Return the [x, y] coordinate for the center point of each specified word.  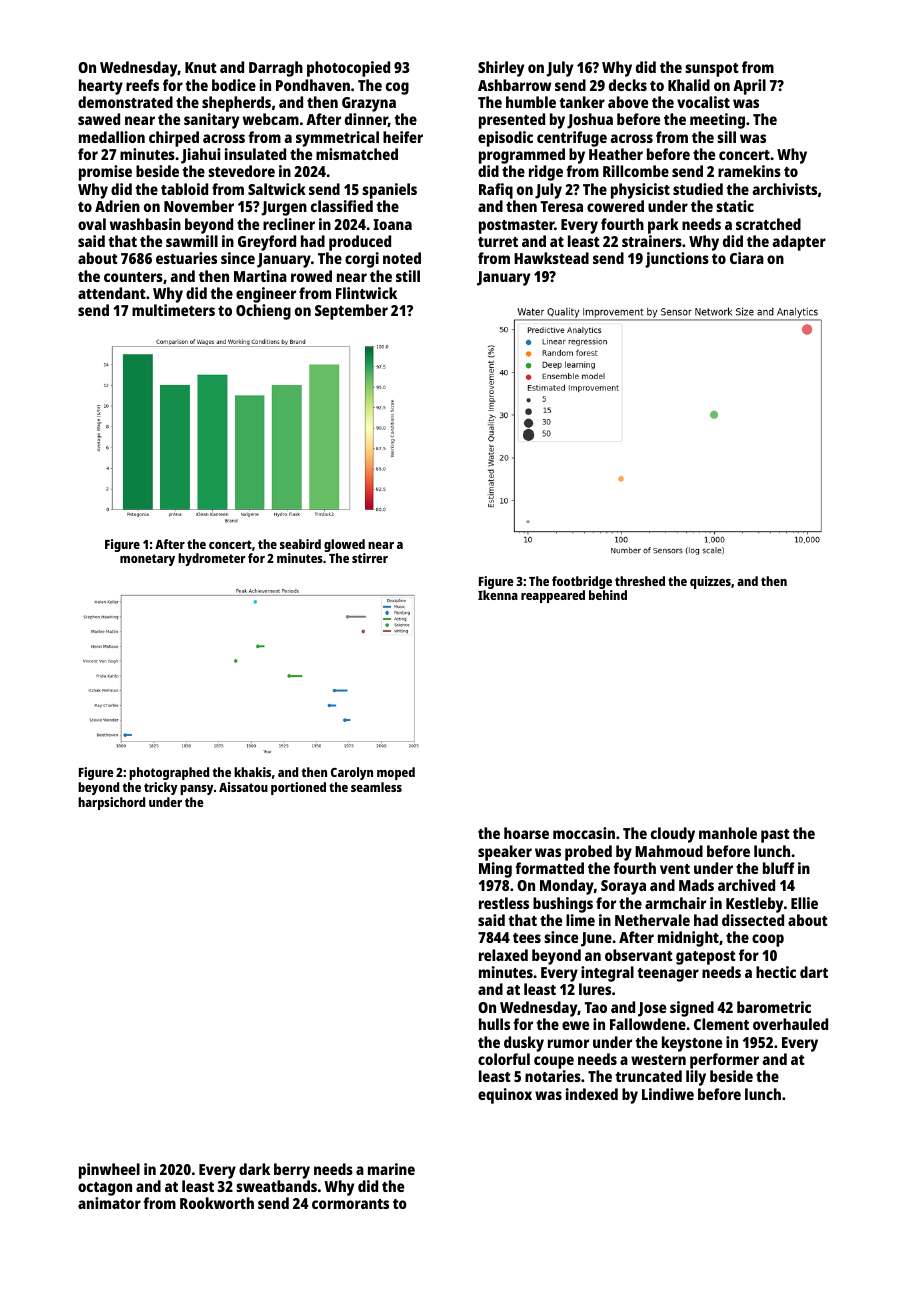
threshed [640, 581]
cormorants [350, 1204]
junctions [677, 260]
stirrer [370, 558]
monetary [147, 560]
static [735, 206]
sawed [99, 119]
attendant [112, 293]
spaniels [389, 191]
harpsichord [111, 803]
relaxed [503, 955]
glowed [344, 545]
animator [109, 1203]
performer [724, 1061]
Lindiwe [668, 1094]
